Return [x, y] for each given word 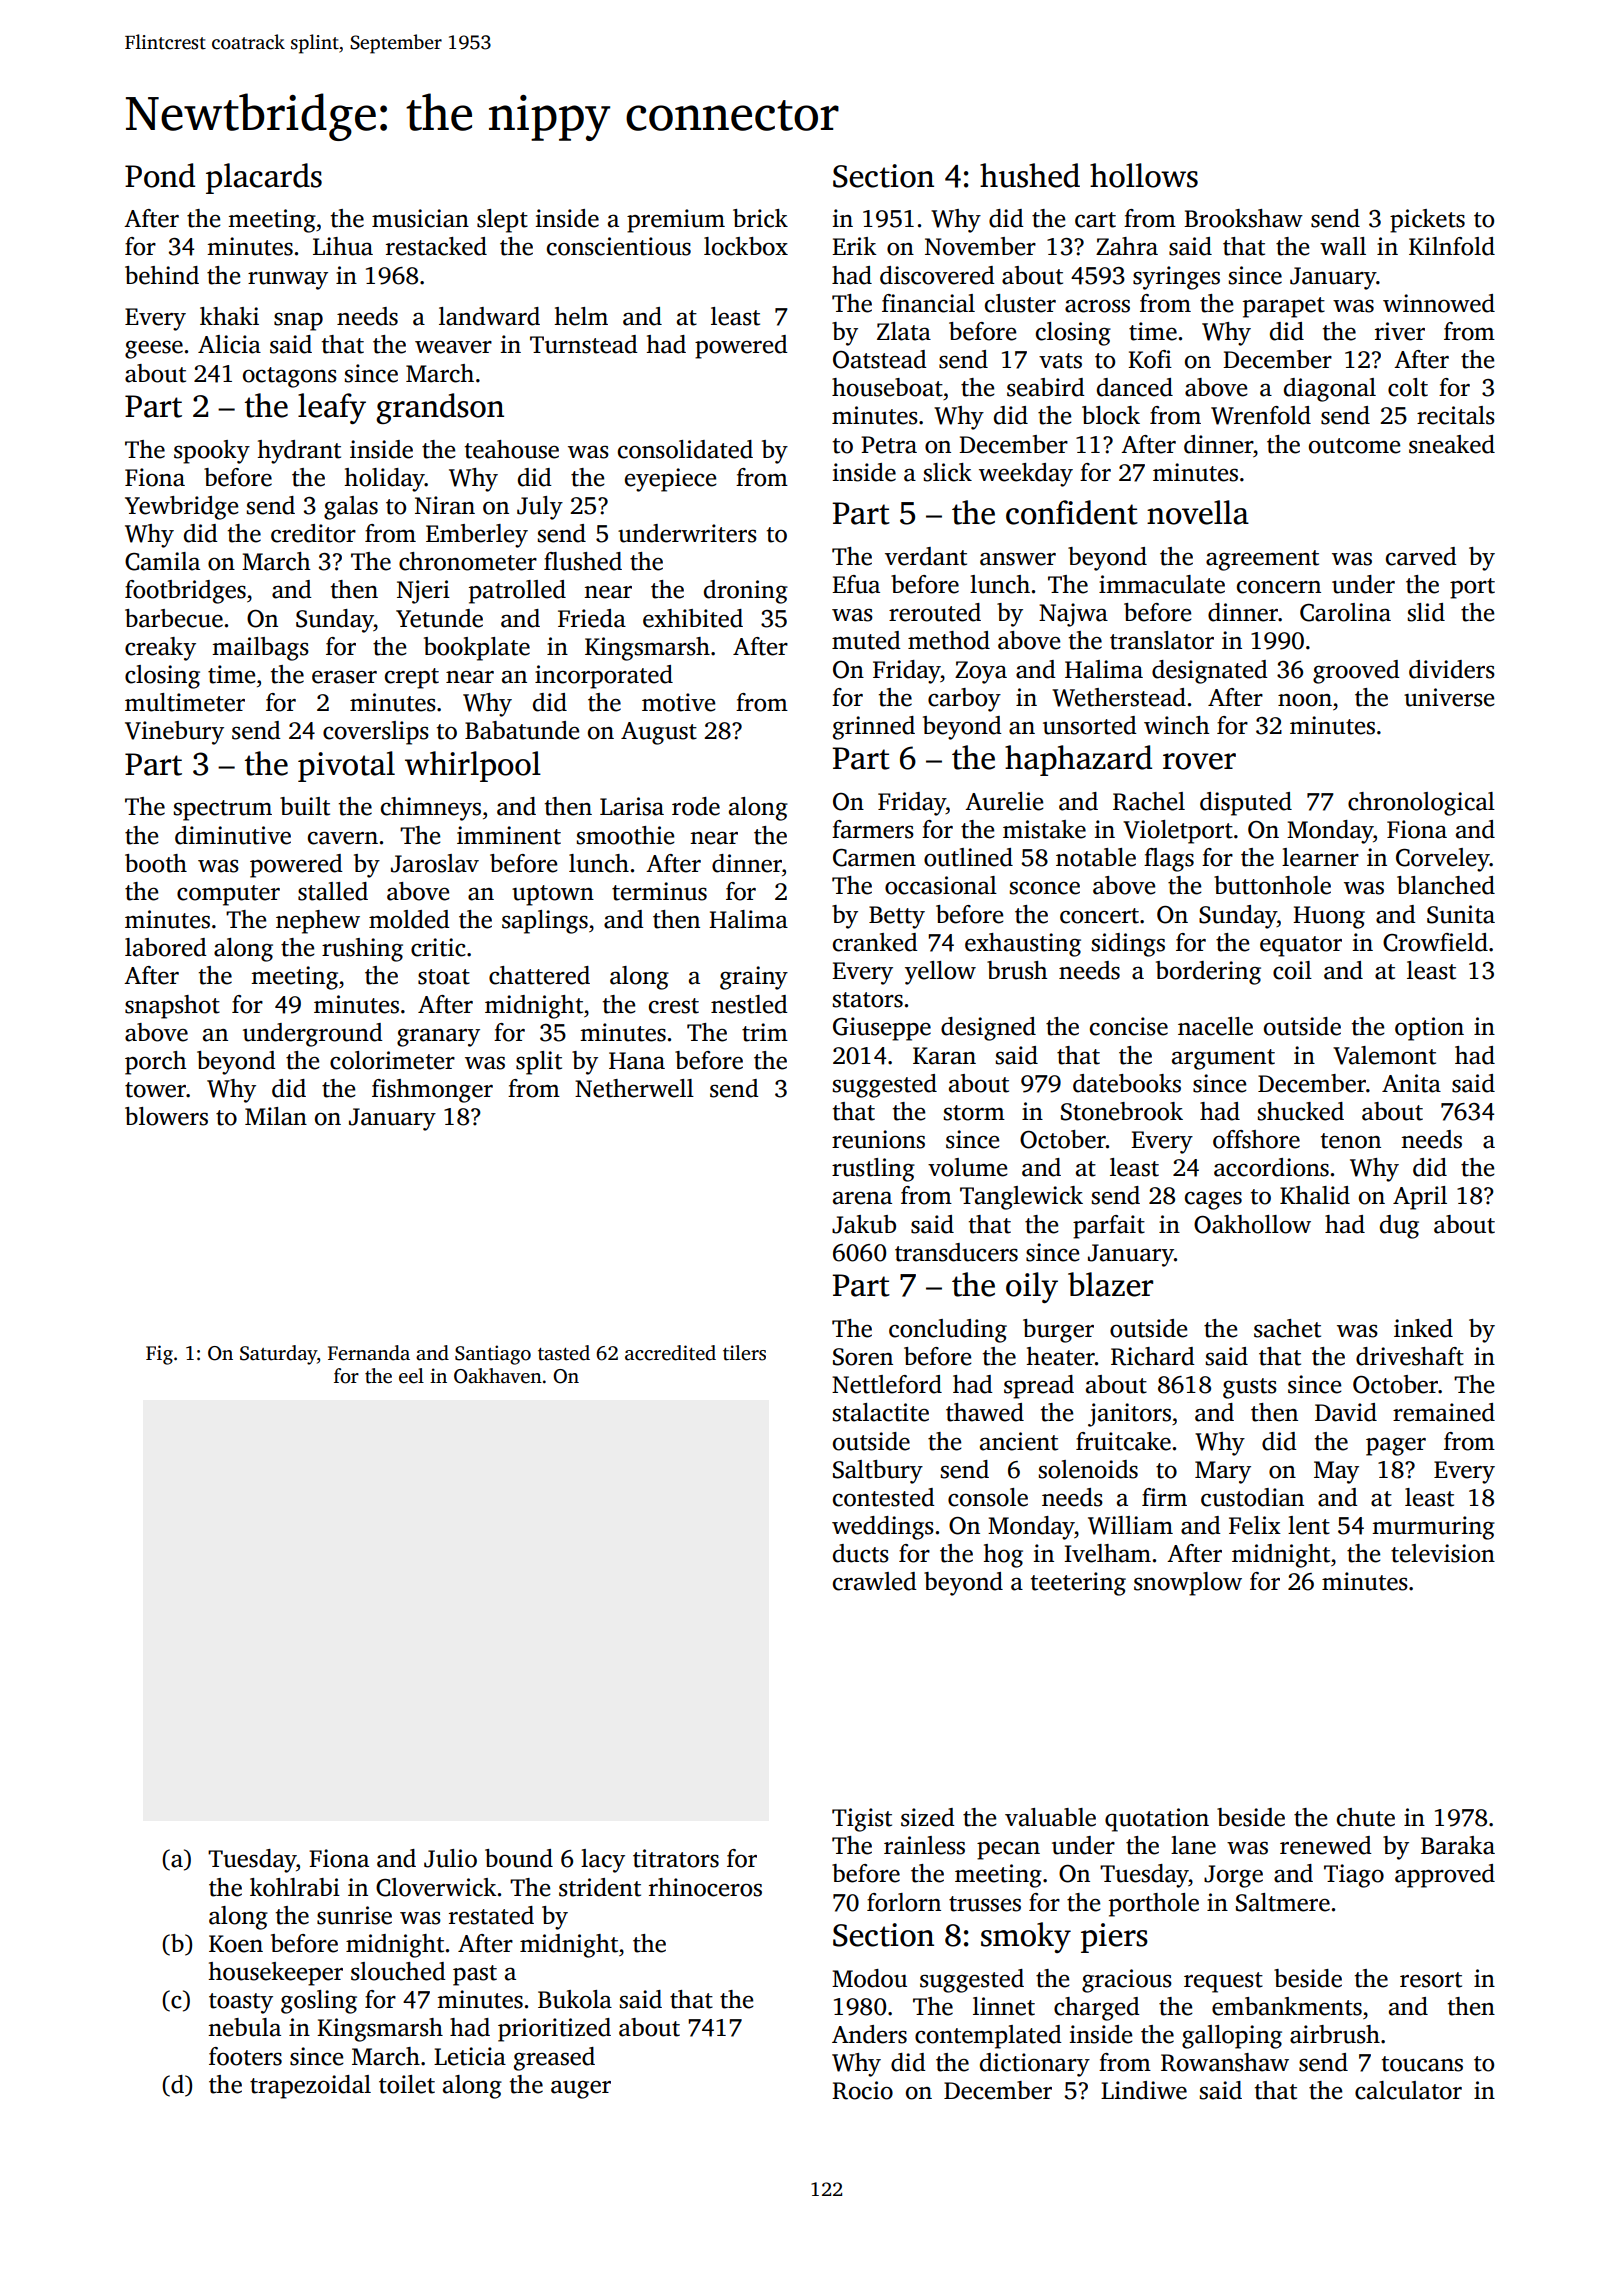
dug [1399, 1227]
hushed [1030, 175]
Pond [160, 175]
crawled [875, 1581]
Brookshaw [1243, 218]
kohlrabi [295, 1887]
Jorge [1233, 1876]
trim [765, 1032]
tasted [564, 1353]
